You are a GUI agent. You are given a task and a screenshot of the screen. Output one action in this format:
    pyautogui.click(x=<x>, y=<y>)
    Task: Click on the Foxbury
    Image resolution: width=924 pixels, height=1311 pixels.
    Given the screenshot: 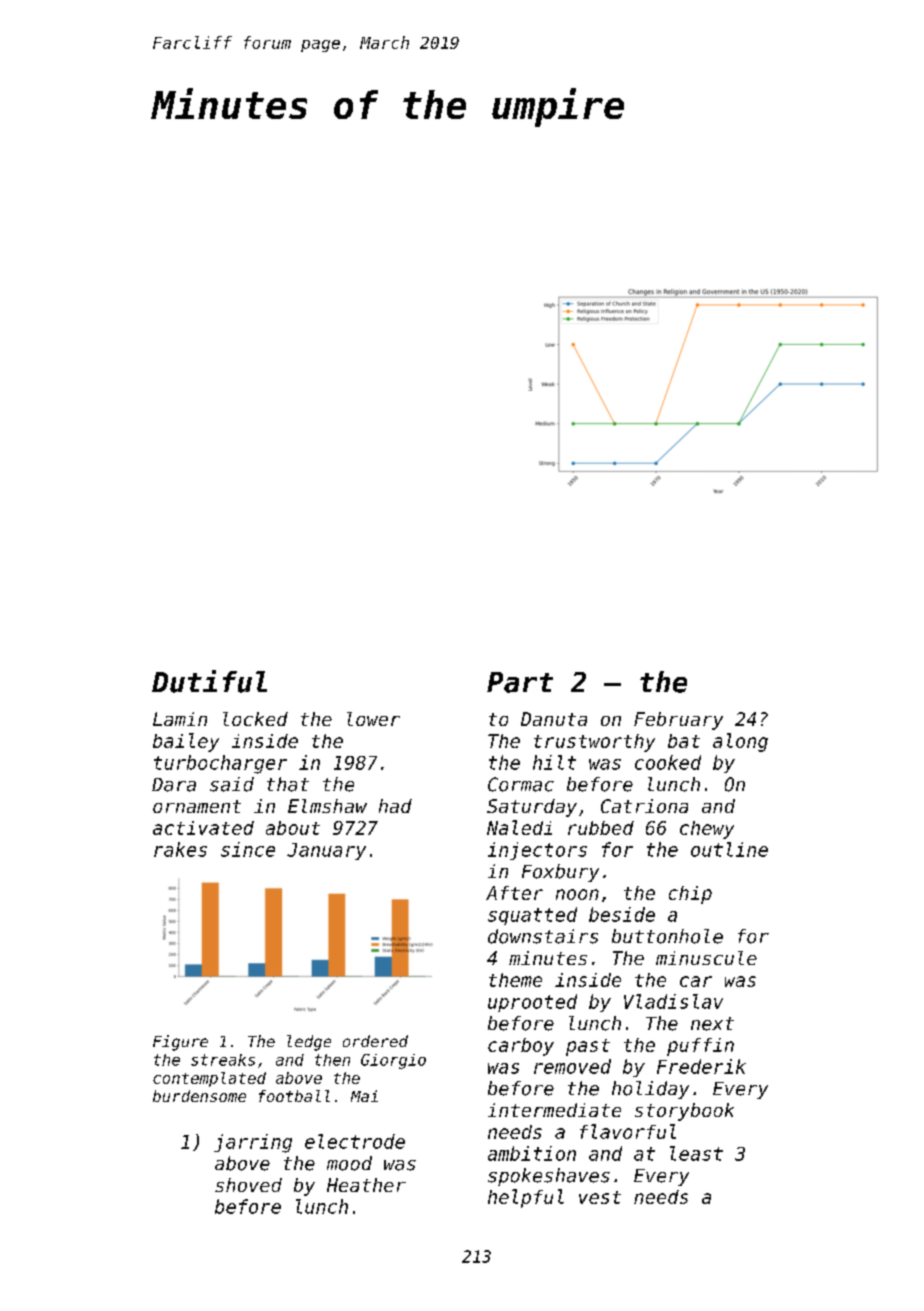 What is the action you would take?
    pyautogui.click(x=560, y=873)
